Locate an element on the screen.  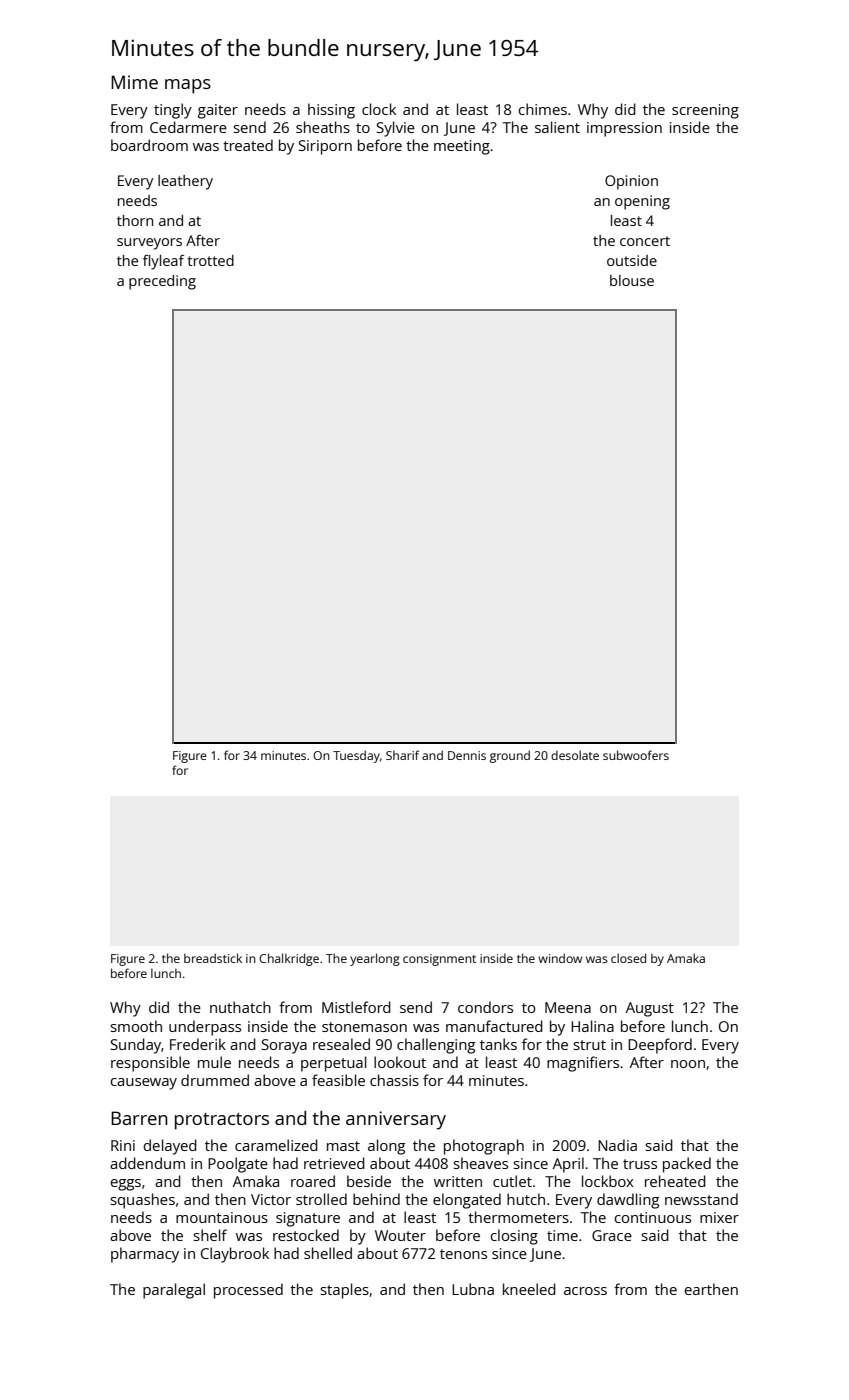
subwoofers is located at coordinates (636, 755).
